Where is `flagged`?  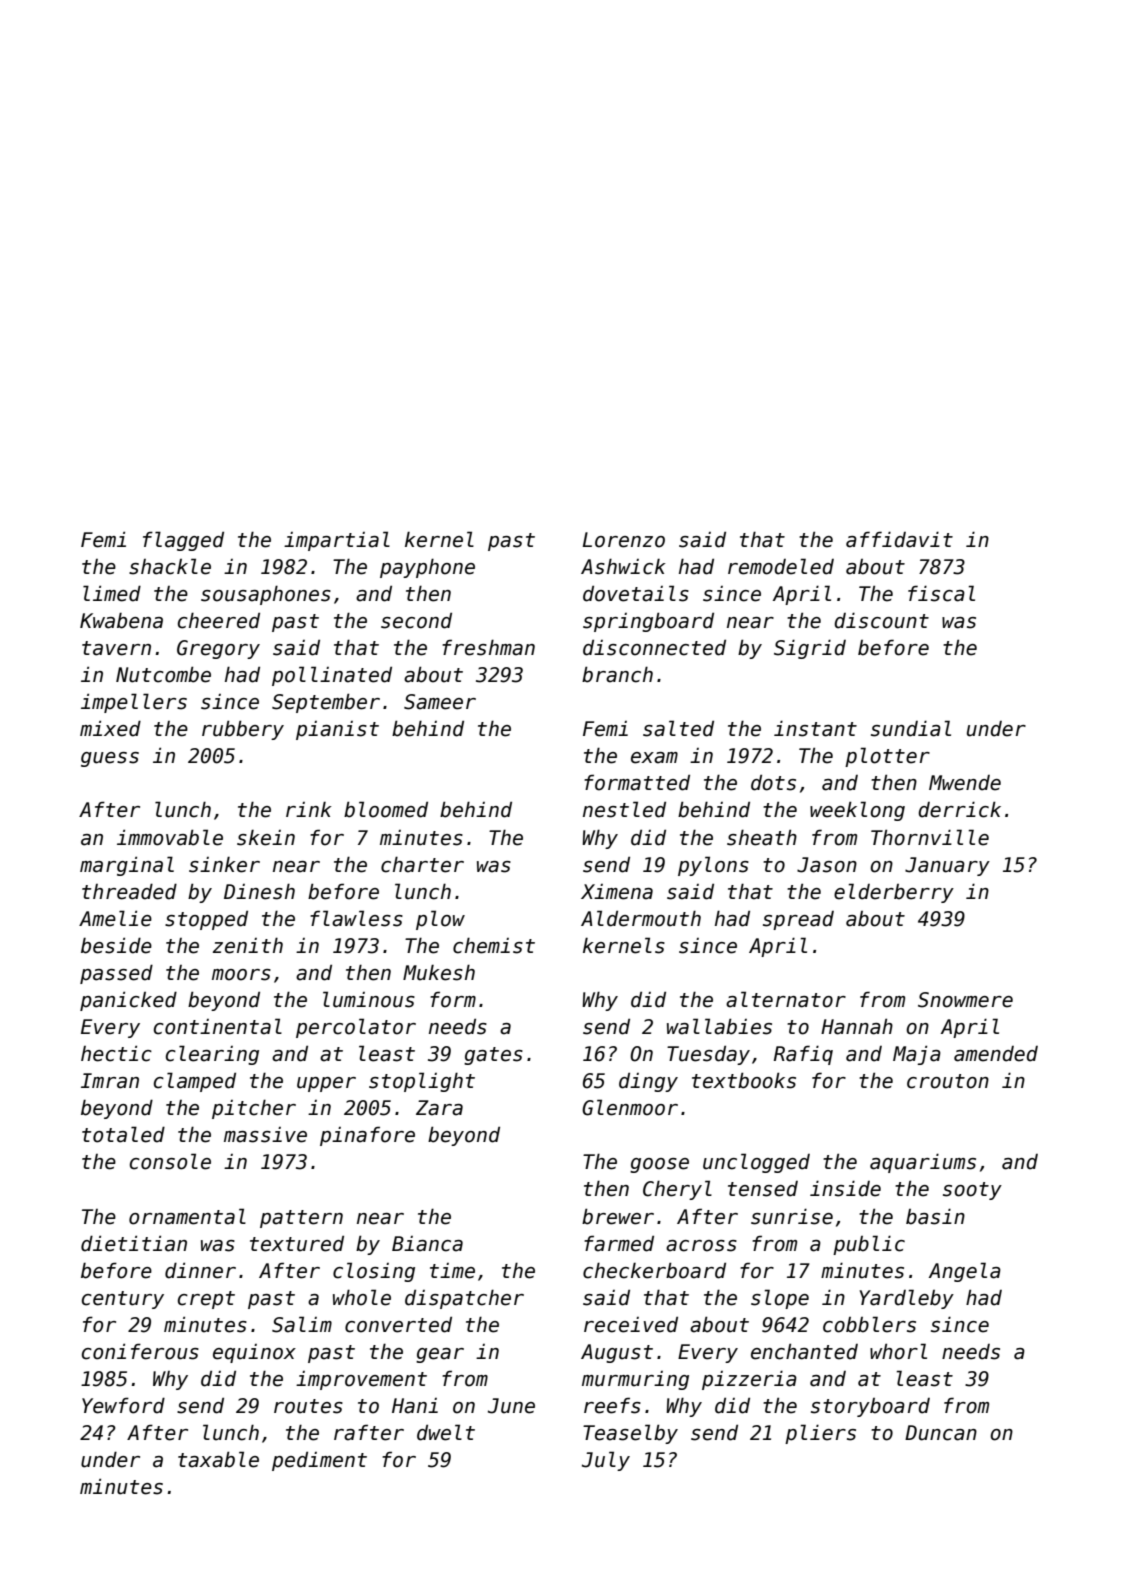
flagged is located at coordinates (183, 541).
